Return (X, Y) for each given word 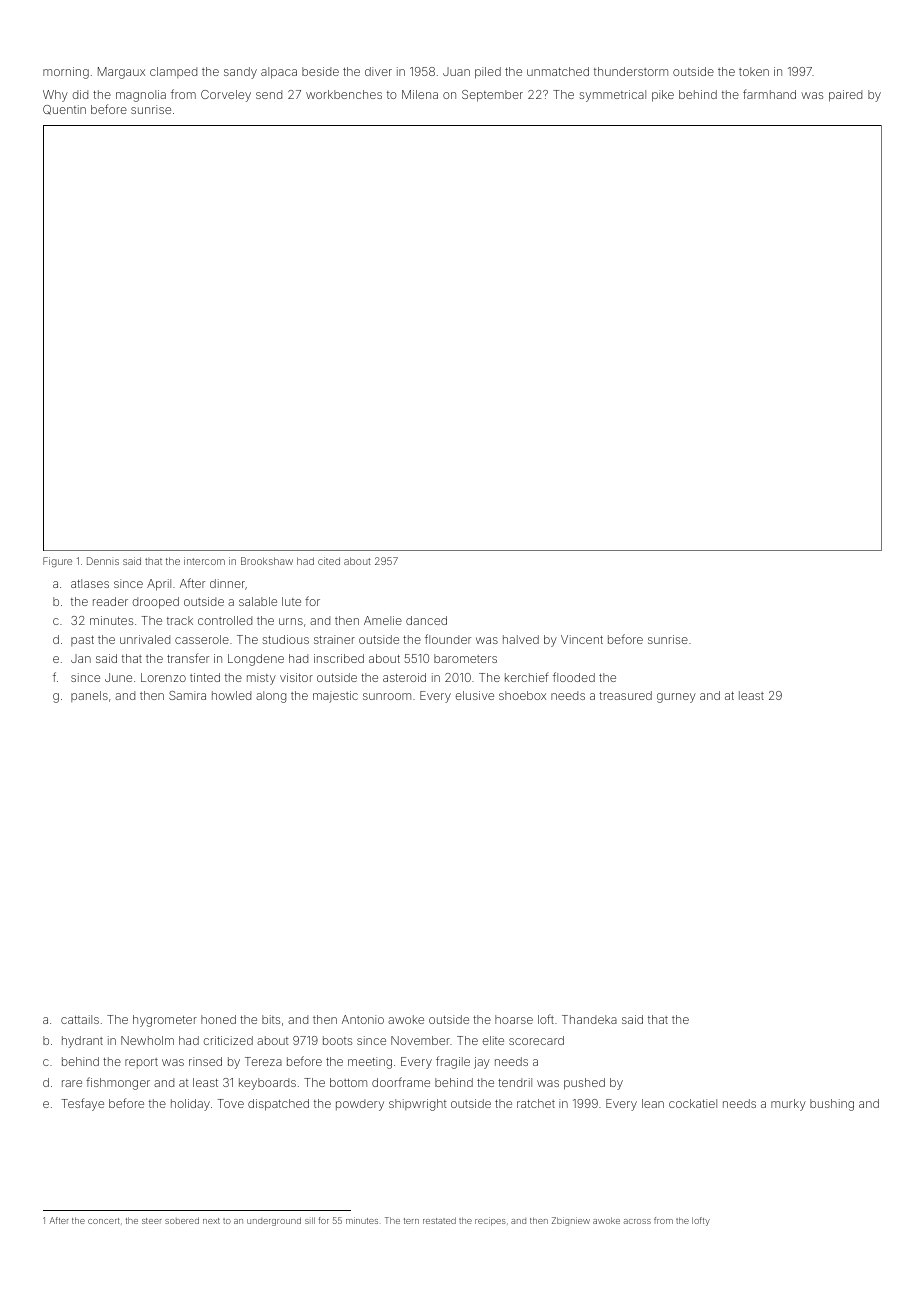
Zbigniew (571, 1221)
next (211, 1221)
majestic (335, 697)
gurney (676, 698)
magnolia (141, 96)
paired (845, 96)
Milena (420, 94)
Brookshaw (267, 561)
